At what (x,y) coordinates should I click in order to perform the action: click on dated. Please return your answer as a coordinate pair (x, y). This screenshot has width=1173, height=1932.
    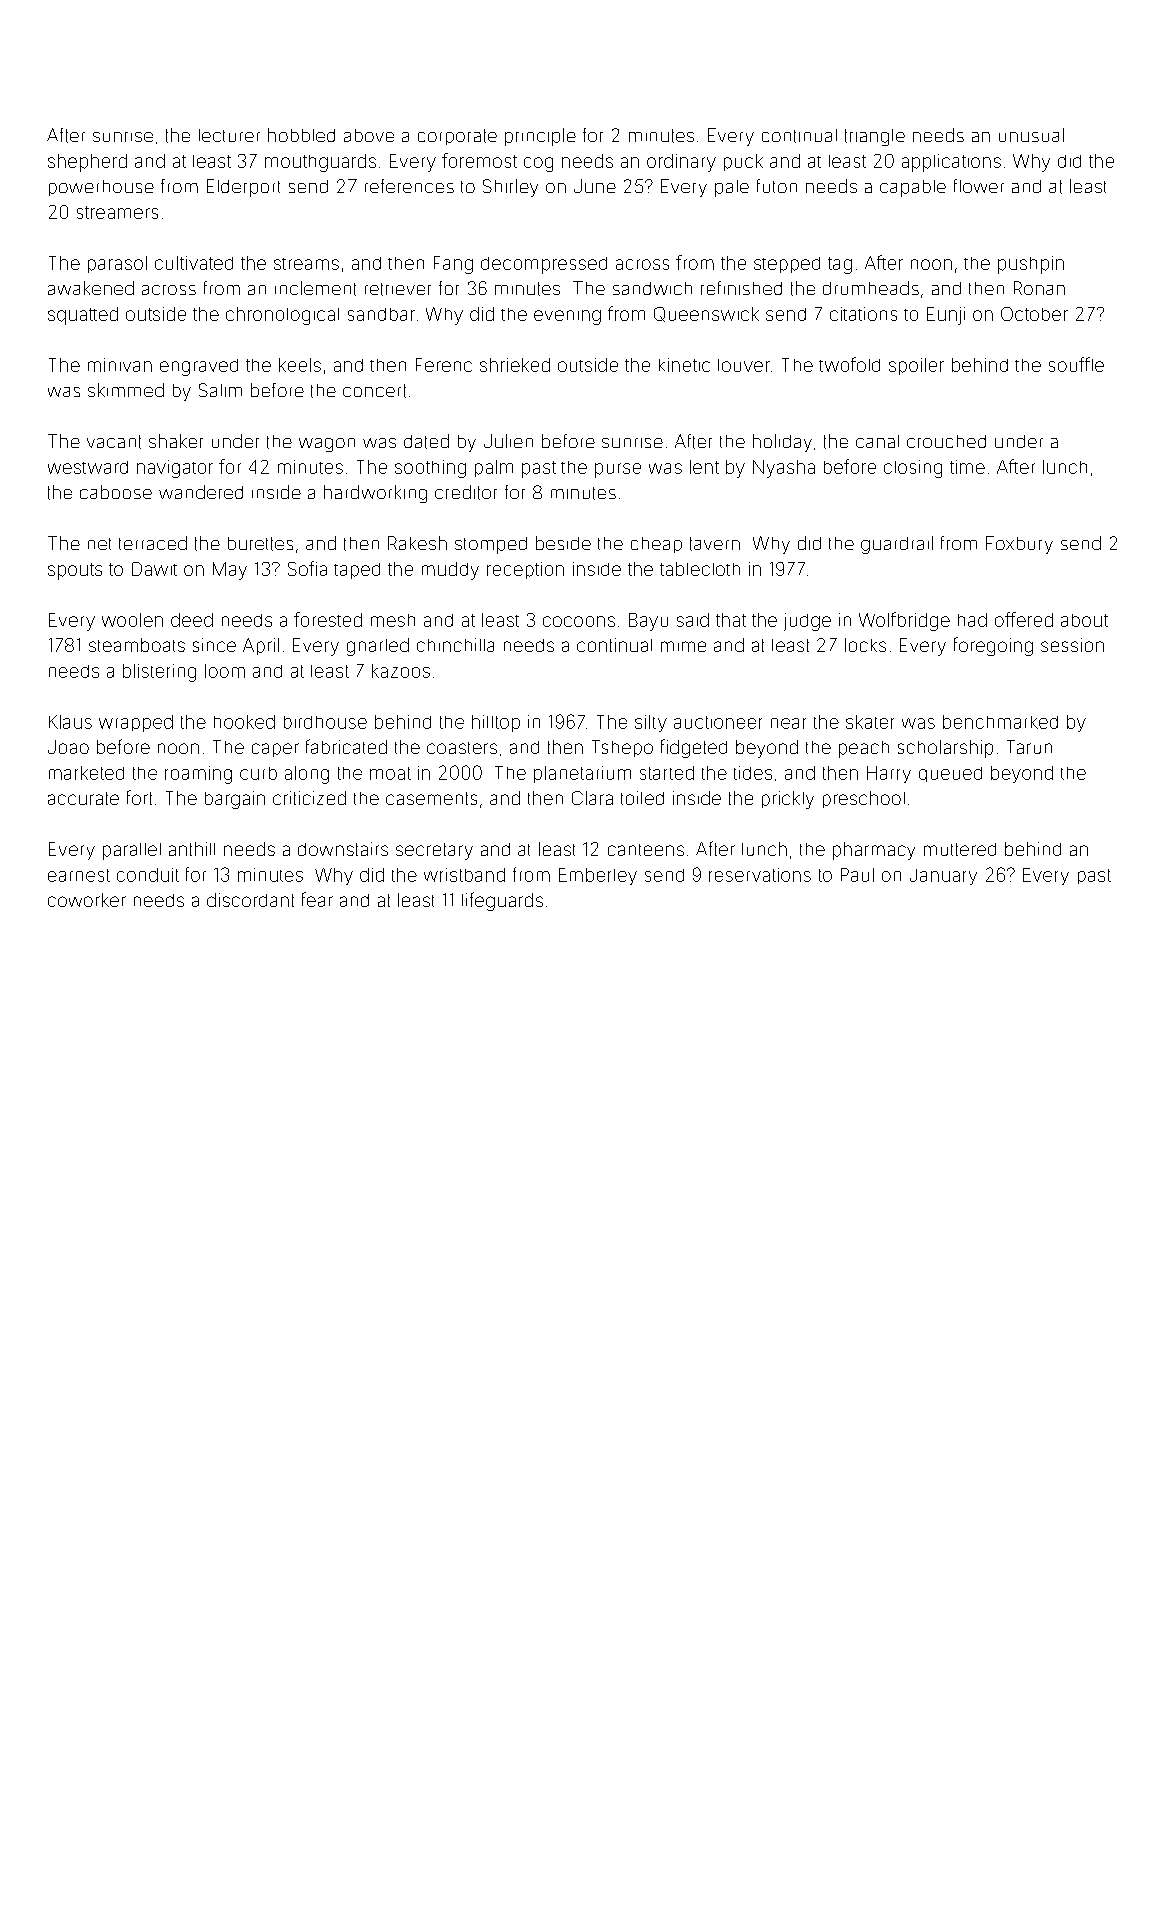
    Looking at the image, I should click on (426, 441).
